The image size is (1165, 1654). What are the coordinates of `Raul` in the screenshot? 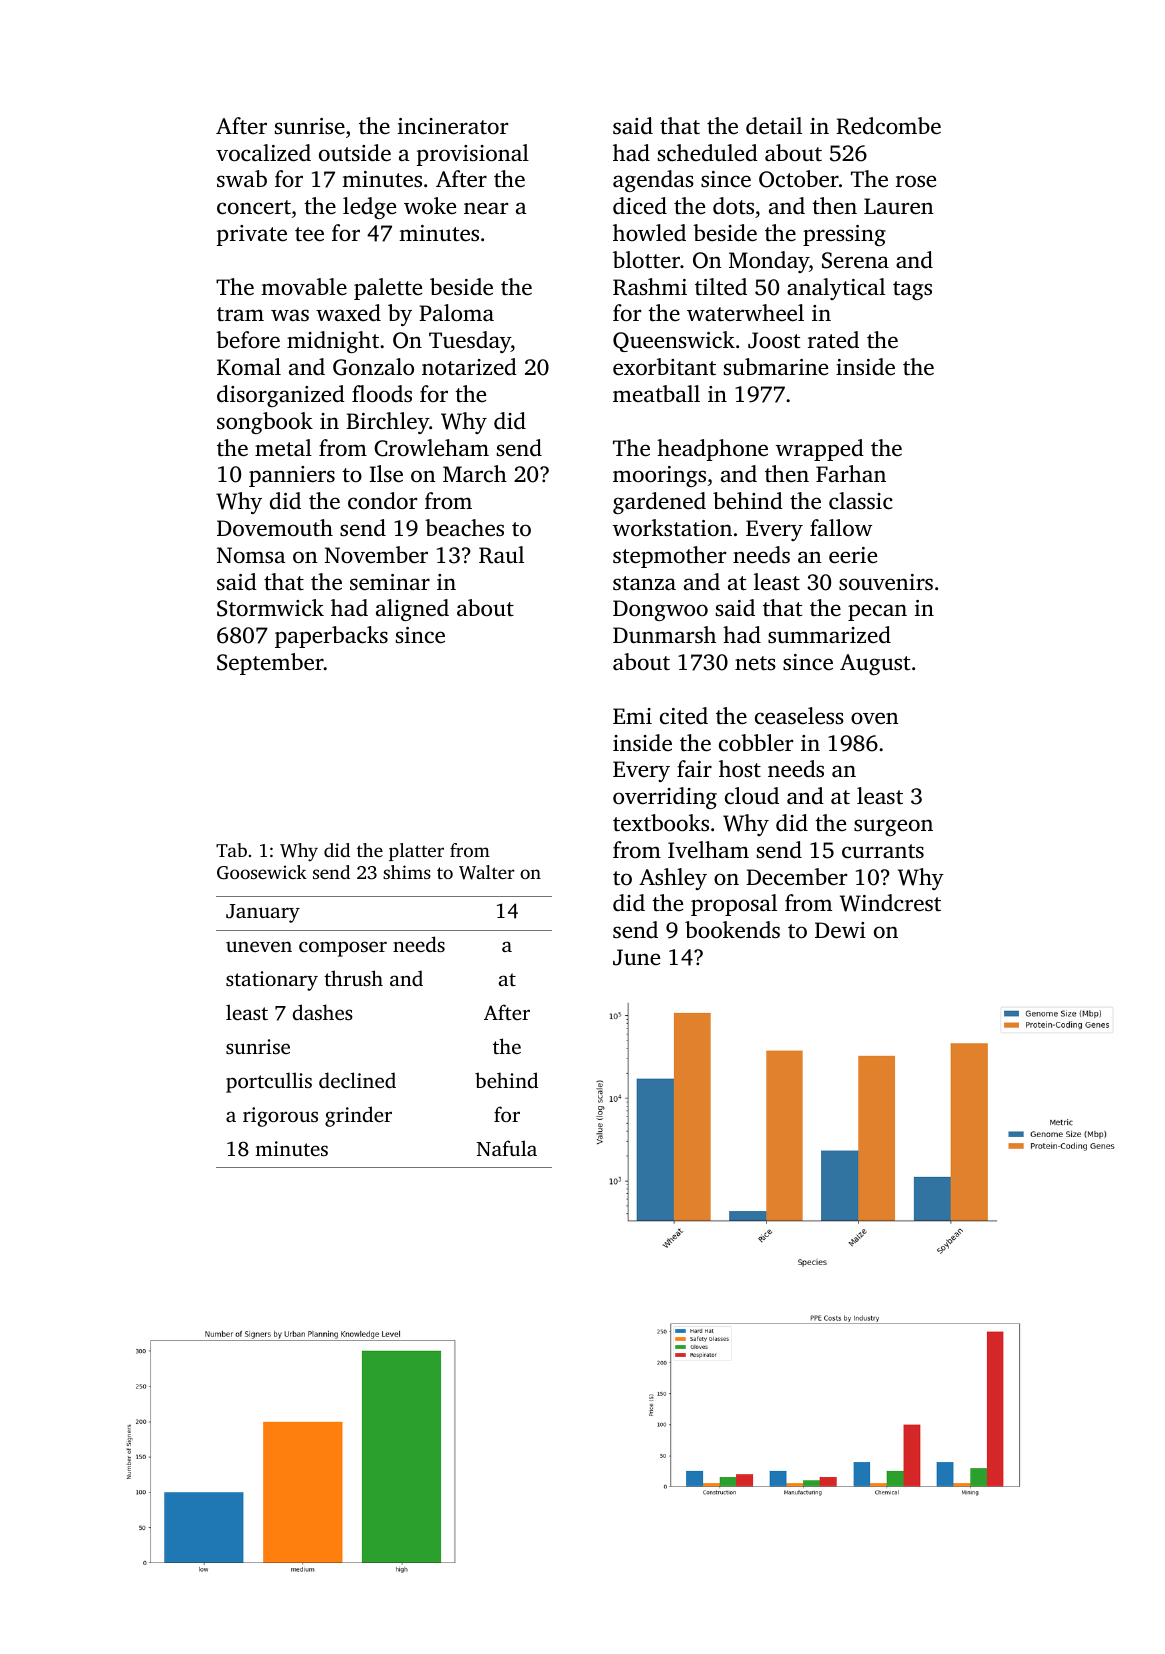 It's located at (501, 555).
